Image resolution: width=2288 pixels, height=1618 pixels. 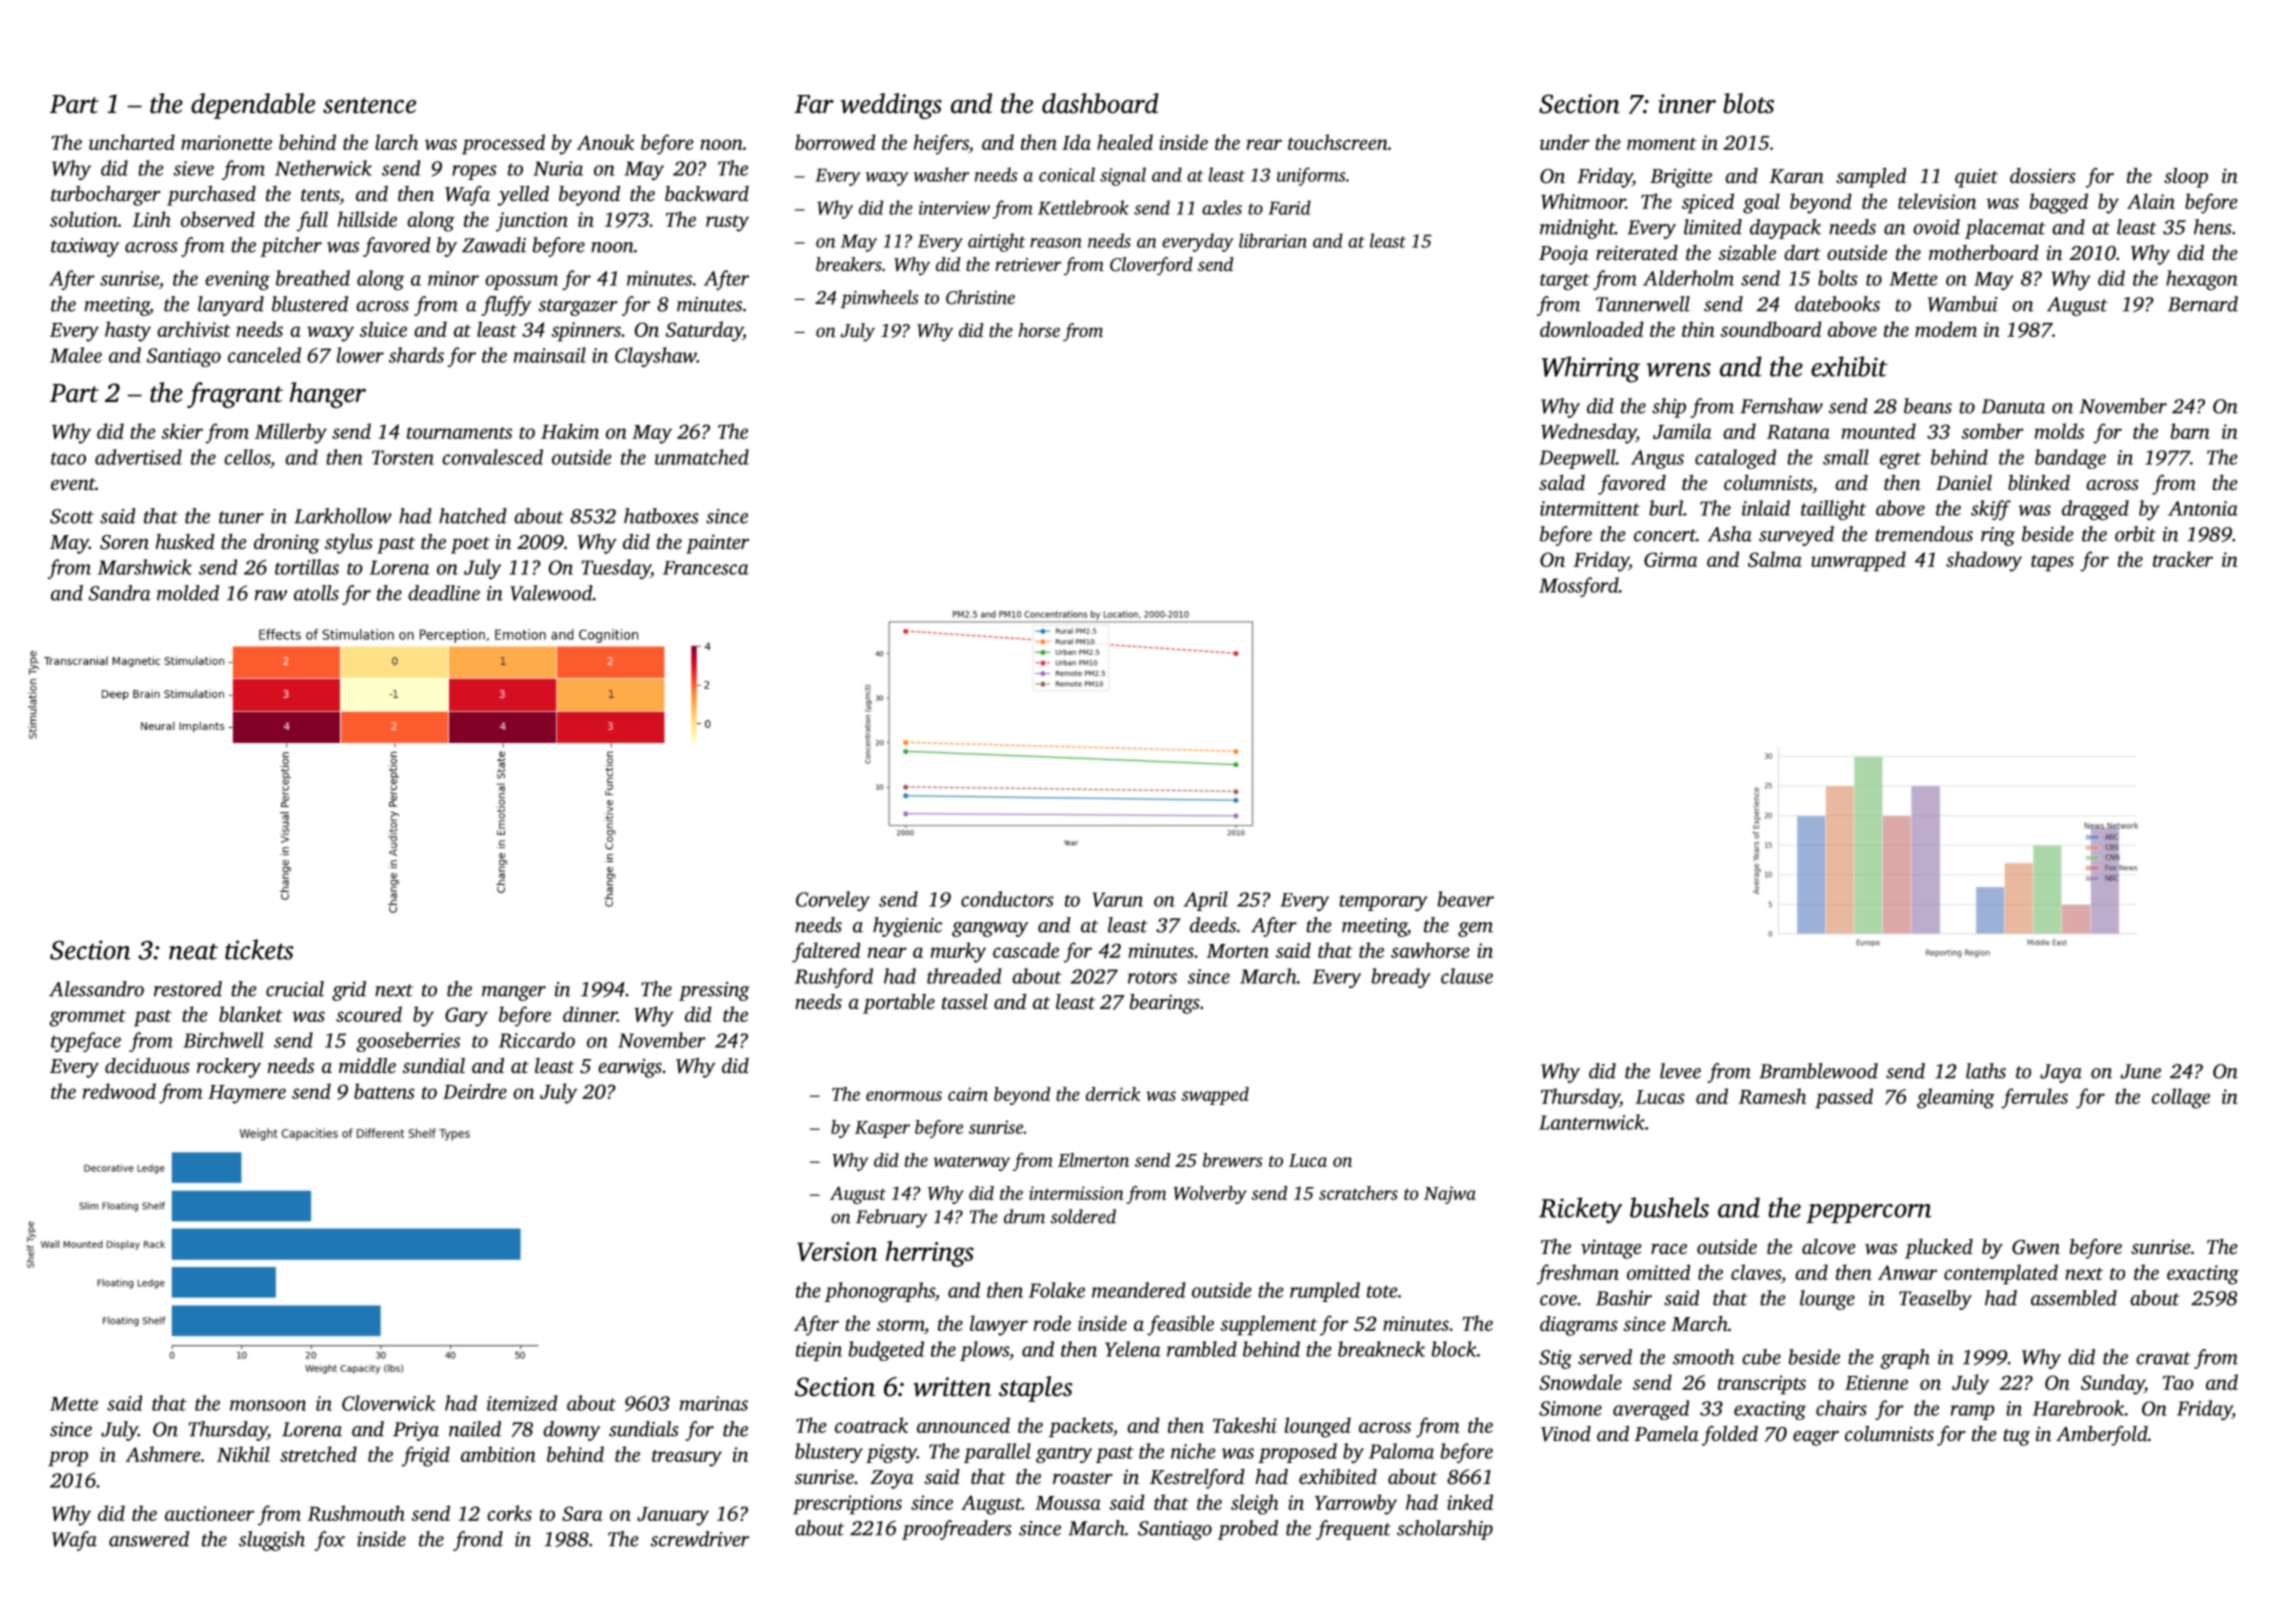 I want to click on monsoon, so click(x=268, y=1405).
